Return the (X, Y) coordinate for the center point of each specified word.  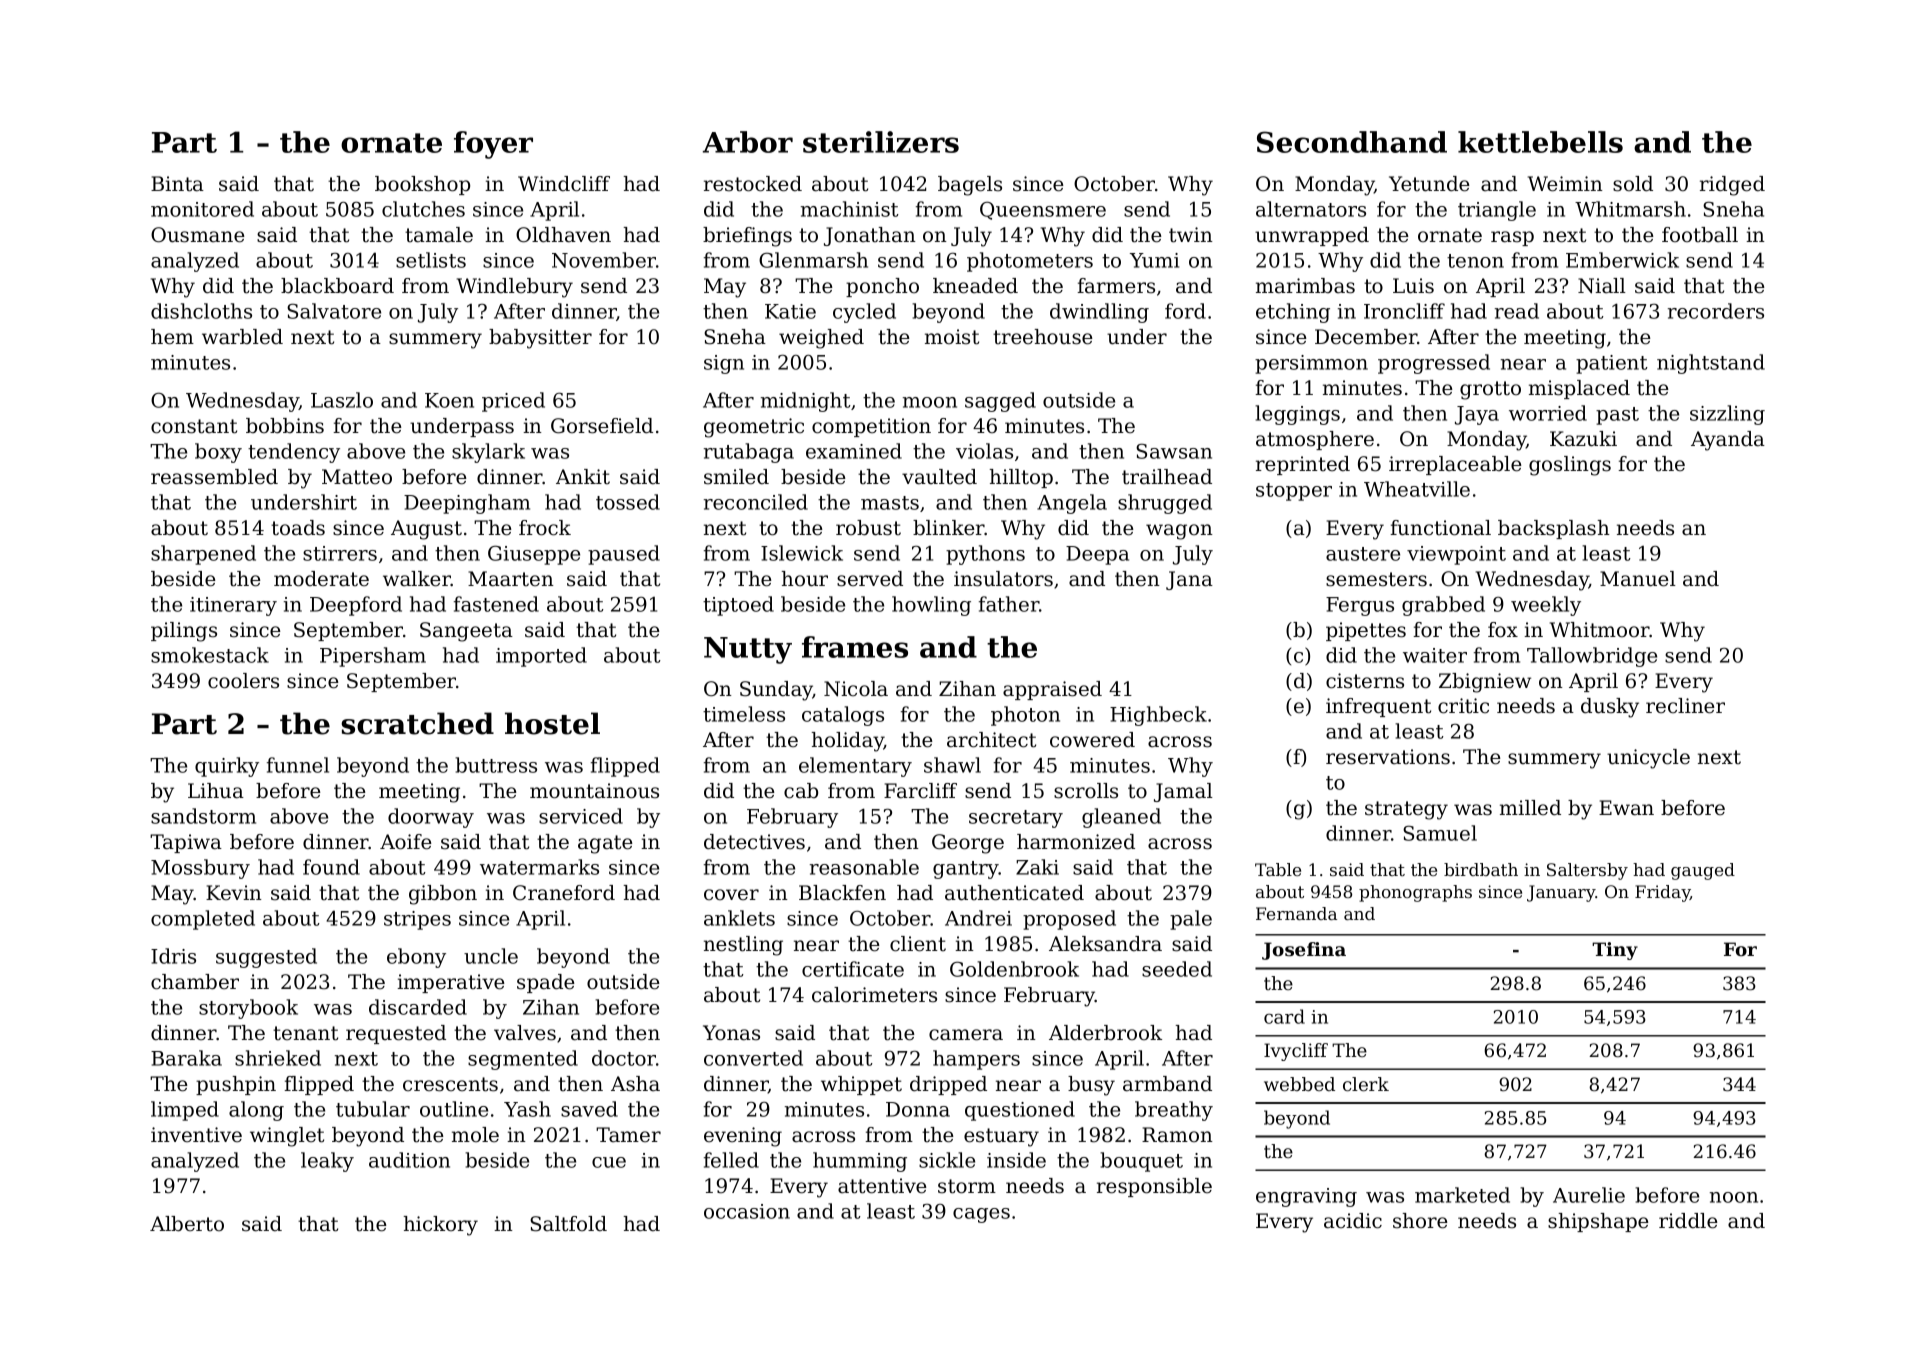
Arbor (748, 142)
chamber (195, 982)
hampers (976, 1060)
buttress (496, 765)
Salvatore (334, 311)
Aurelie (1589, 1195)
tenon (1475, 261)
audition (409, 1160)
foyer (493, 145)
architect (991, 740)
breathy (1174, 1111)
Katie (790, 311)
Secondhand (1352, 142)
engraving (1306, 1197)
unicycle (1648, 759)
